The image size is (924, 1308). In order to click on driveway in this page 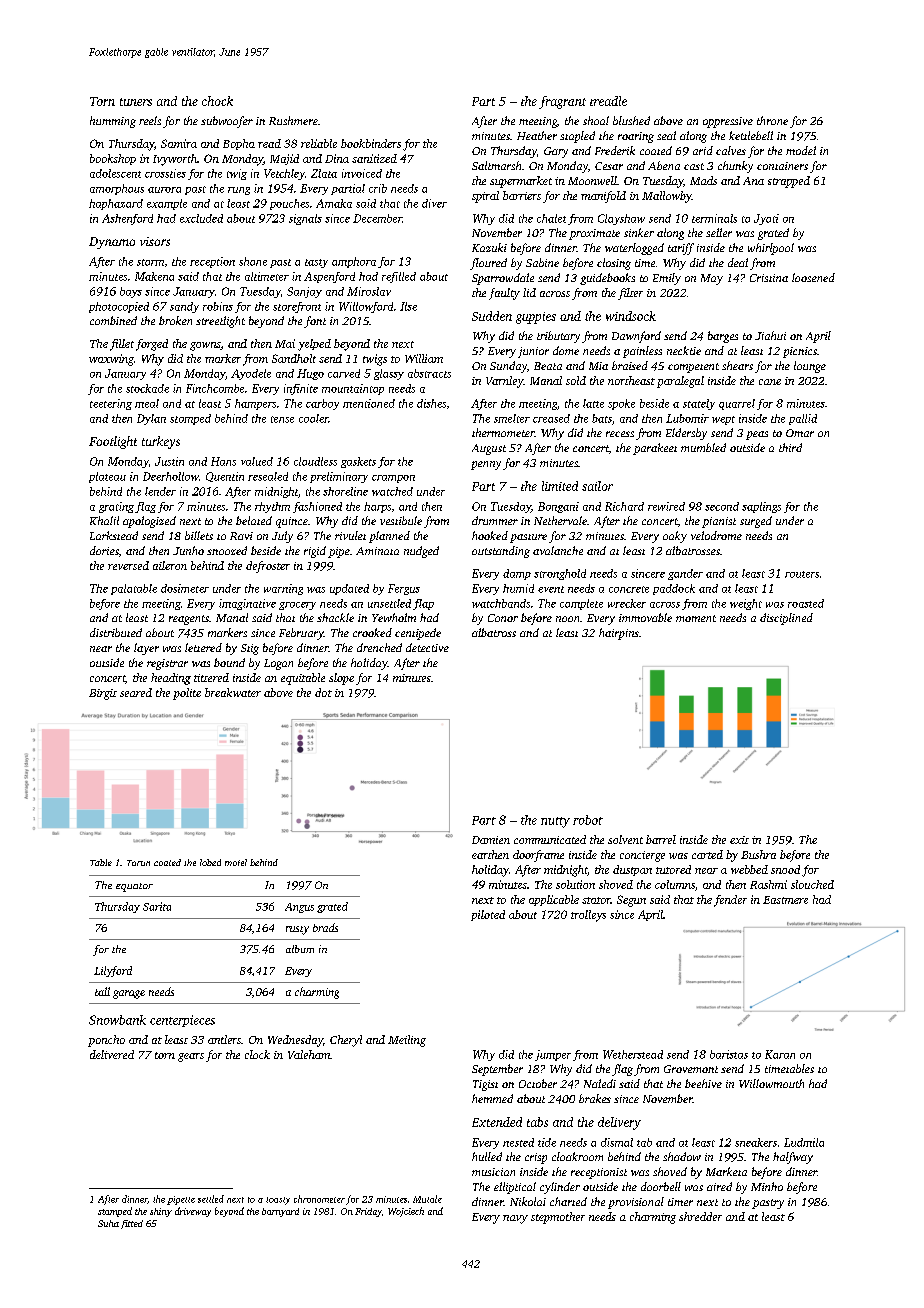, I will do `click(193, 1212)`.
